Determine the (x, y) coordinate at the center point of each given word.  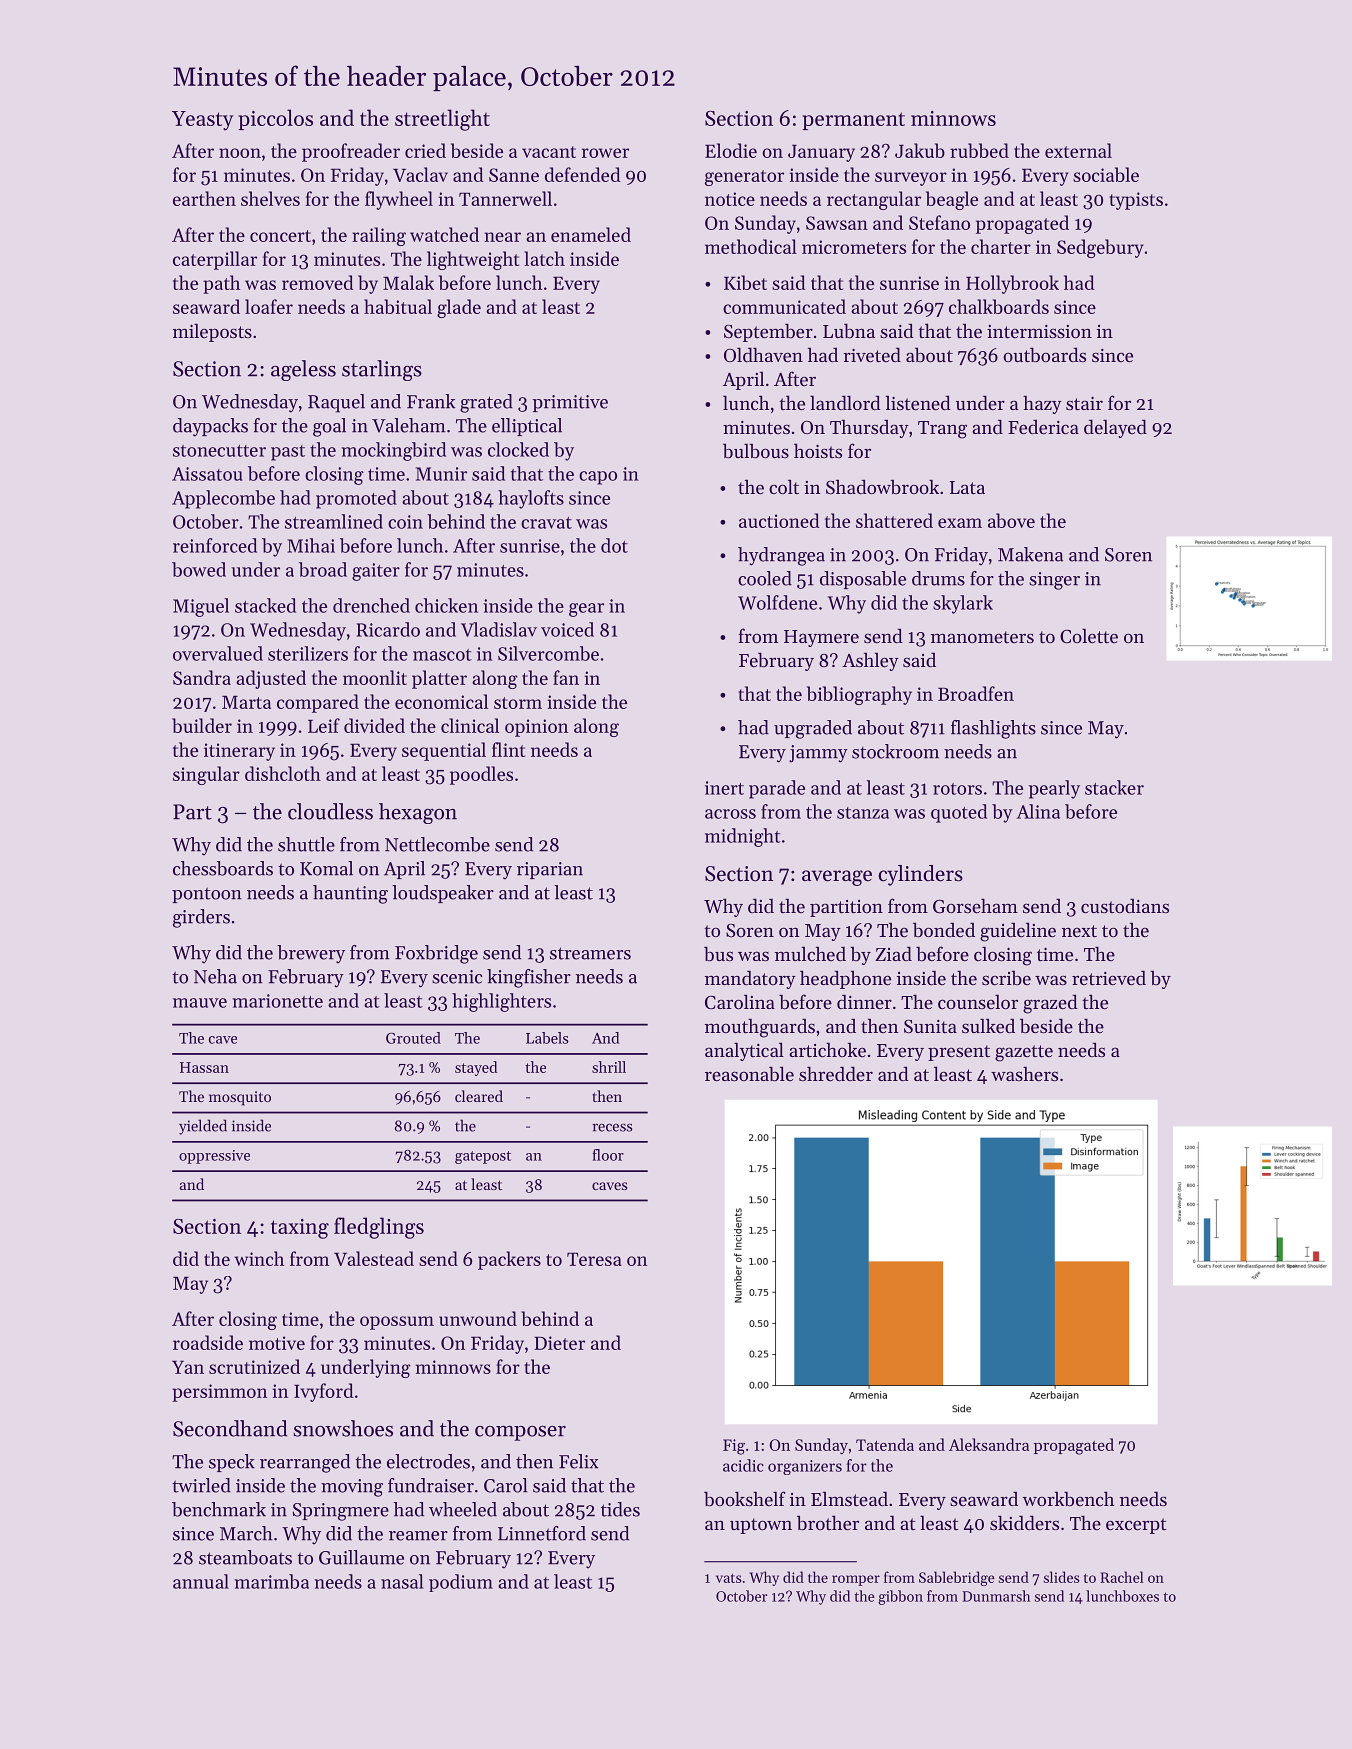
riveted (872, 354)
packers (509, 1260)
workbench (1068, 1498)
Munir (441, 474)
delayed (1115, 428)
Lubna (849, 331)
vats (729, 1578)
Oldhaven (763, 354)
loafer (269, 306)
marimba (271, 1581)
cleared (479, 1096)
